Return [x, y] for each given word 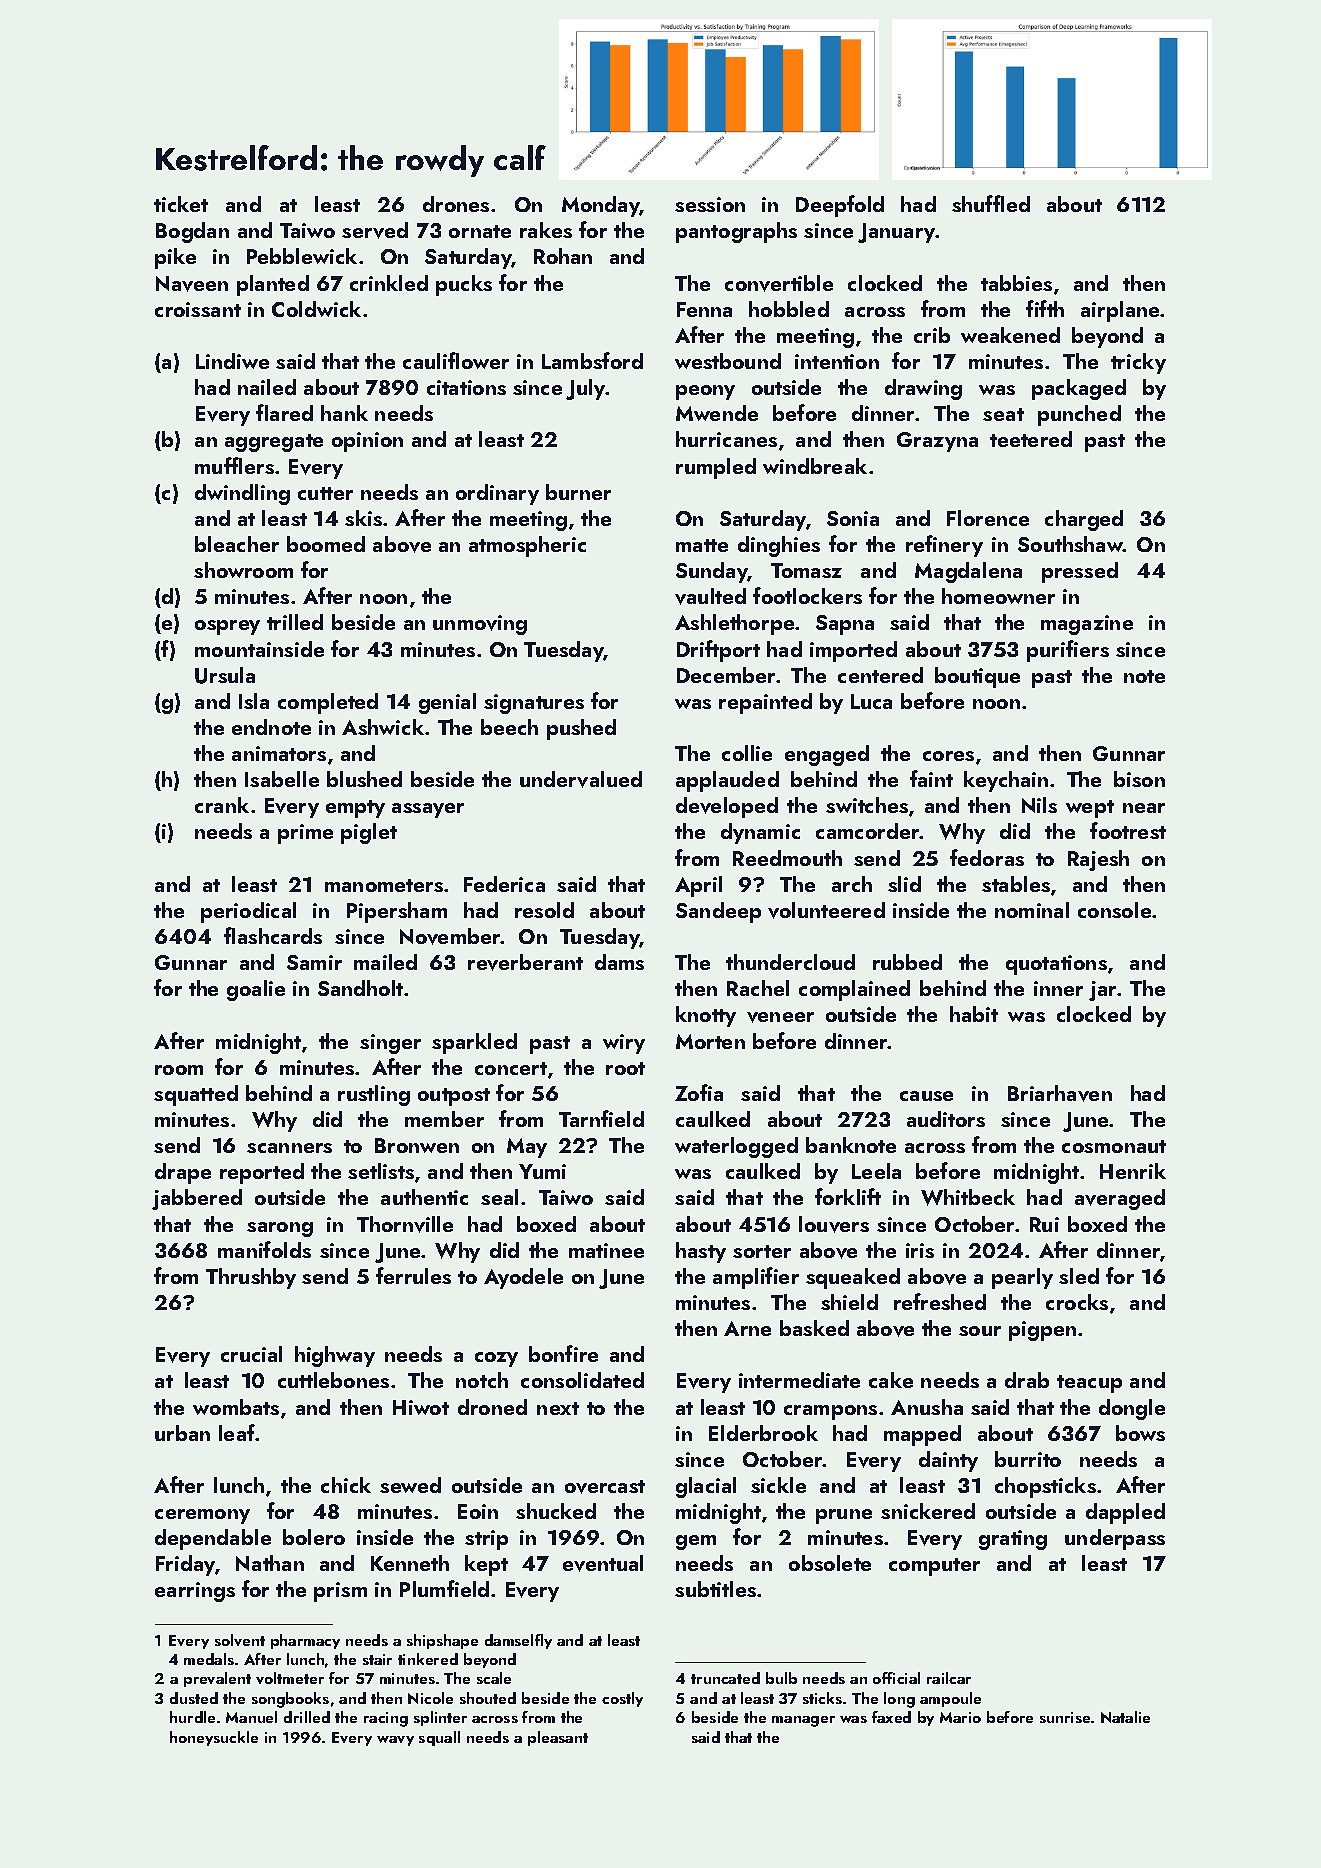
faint [931, 778]
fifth [1045, 308]
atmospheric [527, 546]
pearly [1022, 1278]
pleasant [558, 1738]
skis [363, 518]
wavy [395, 1741]
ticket [181, 204]
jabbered [197, 1199]
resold [544, 910]
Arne [747, 1328]
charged [1084, 520]
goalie [256, 990]
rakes [546, 230]
